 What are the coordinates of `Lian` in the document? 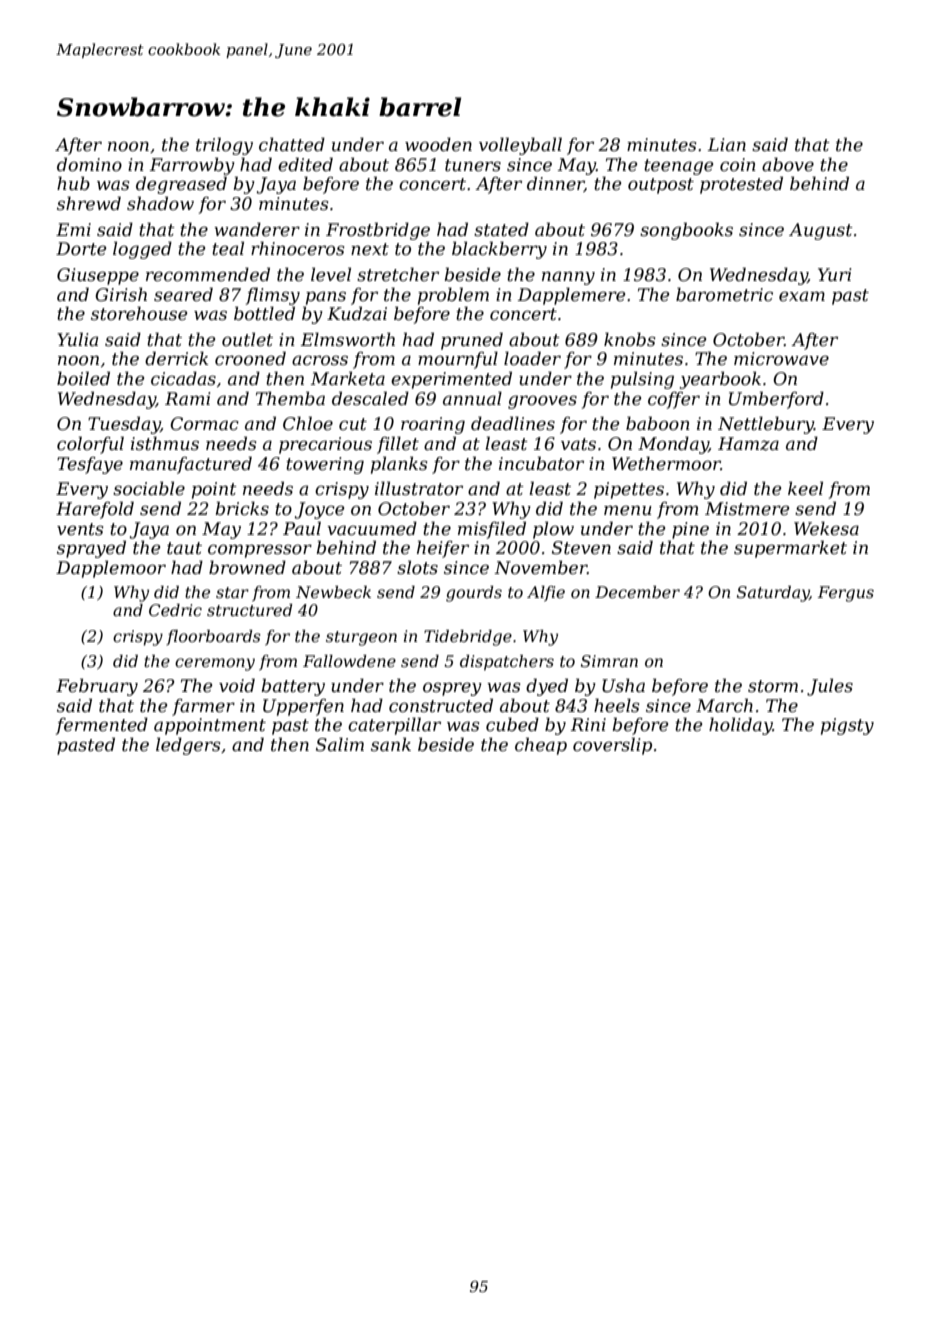 It's located at (727, 144).
